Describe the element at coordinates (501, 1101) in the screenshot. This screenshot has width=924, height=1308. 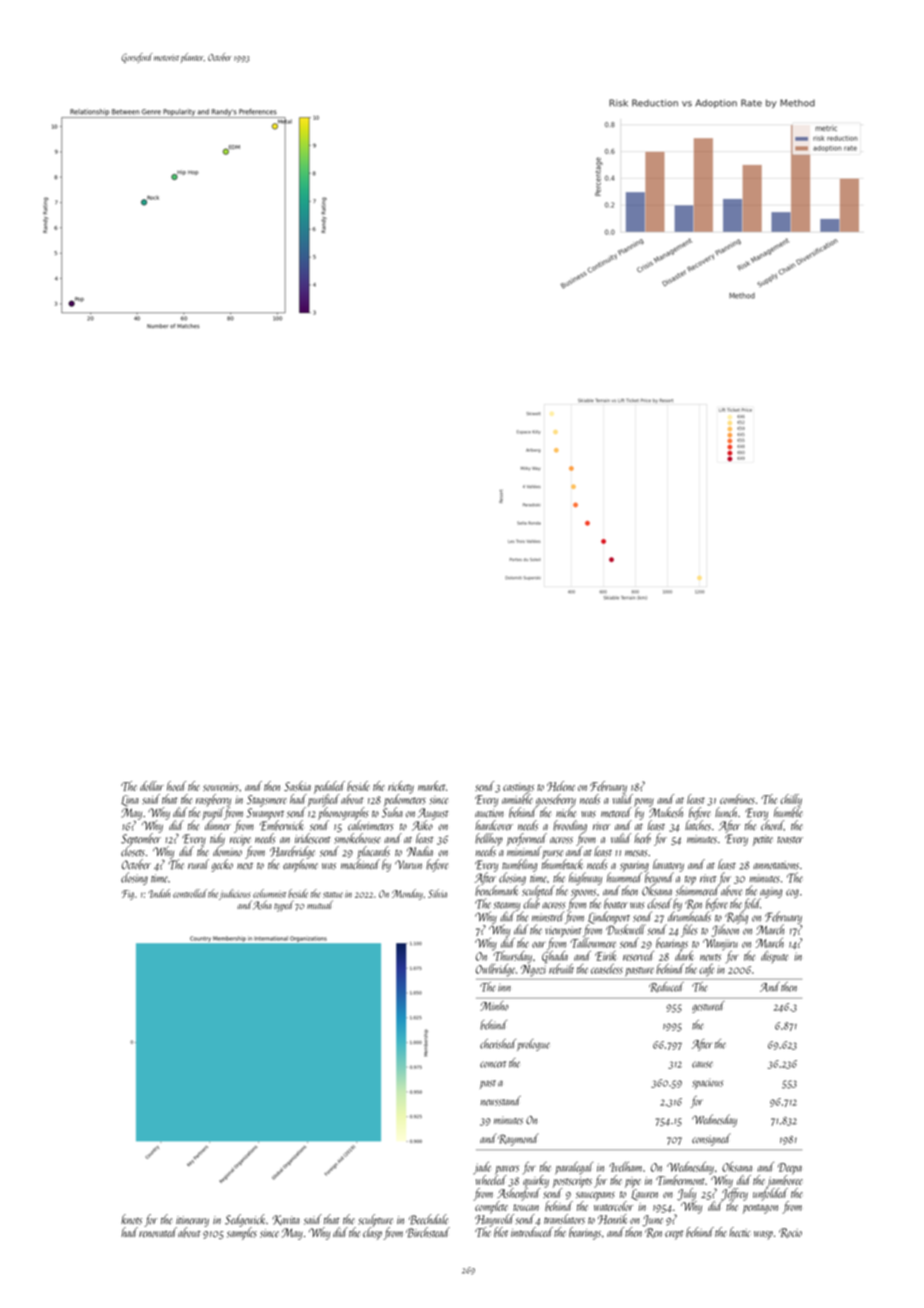
I see `newsstand` at that location.
